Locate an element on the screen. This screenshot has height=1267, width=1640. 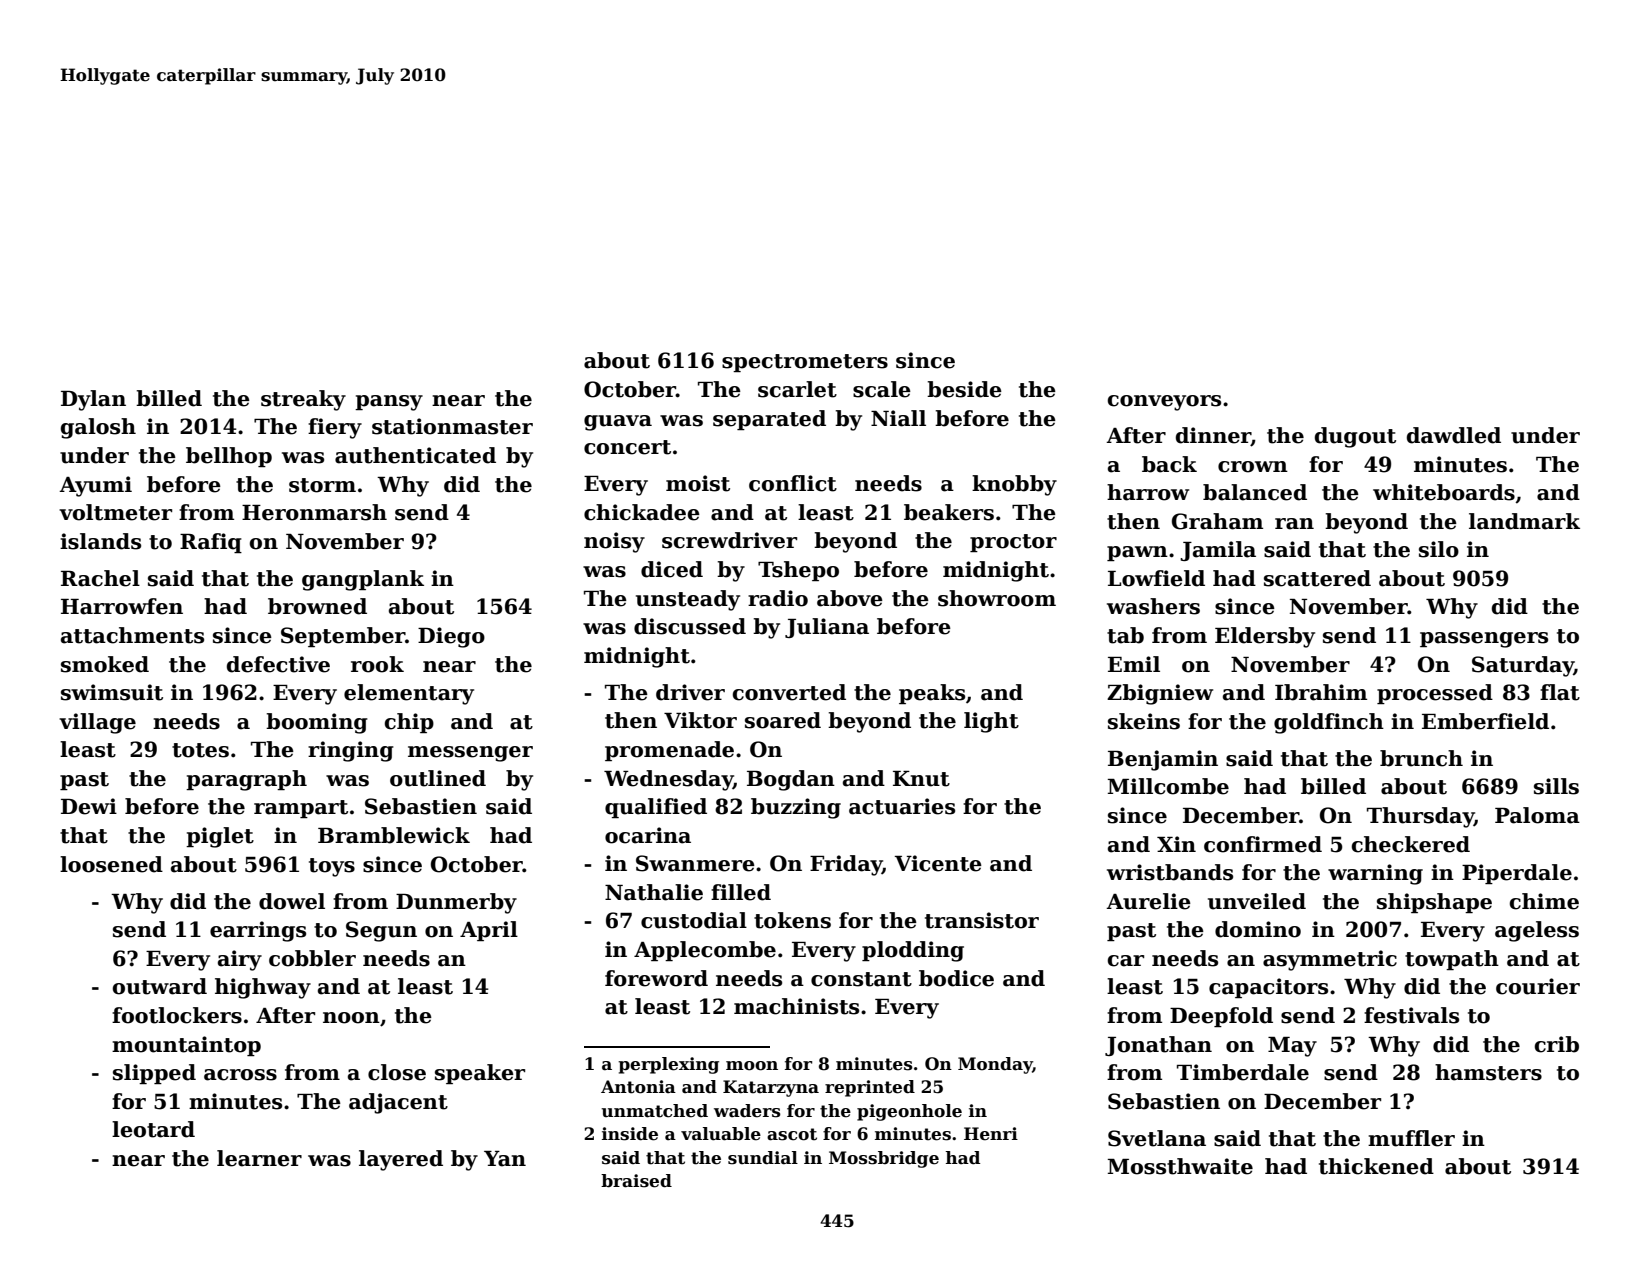
elementary is located at coordinates (409, 694).
